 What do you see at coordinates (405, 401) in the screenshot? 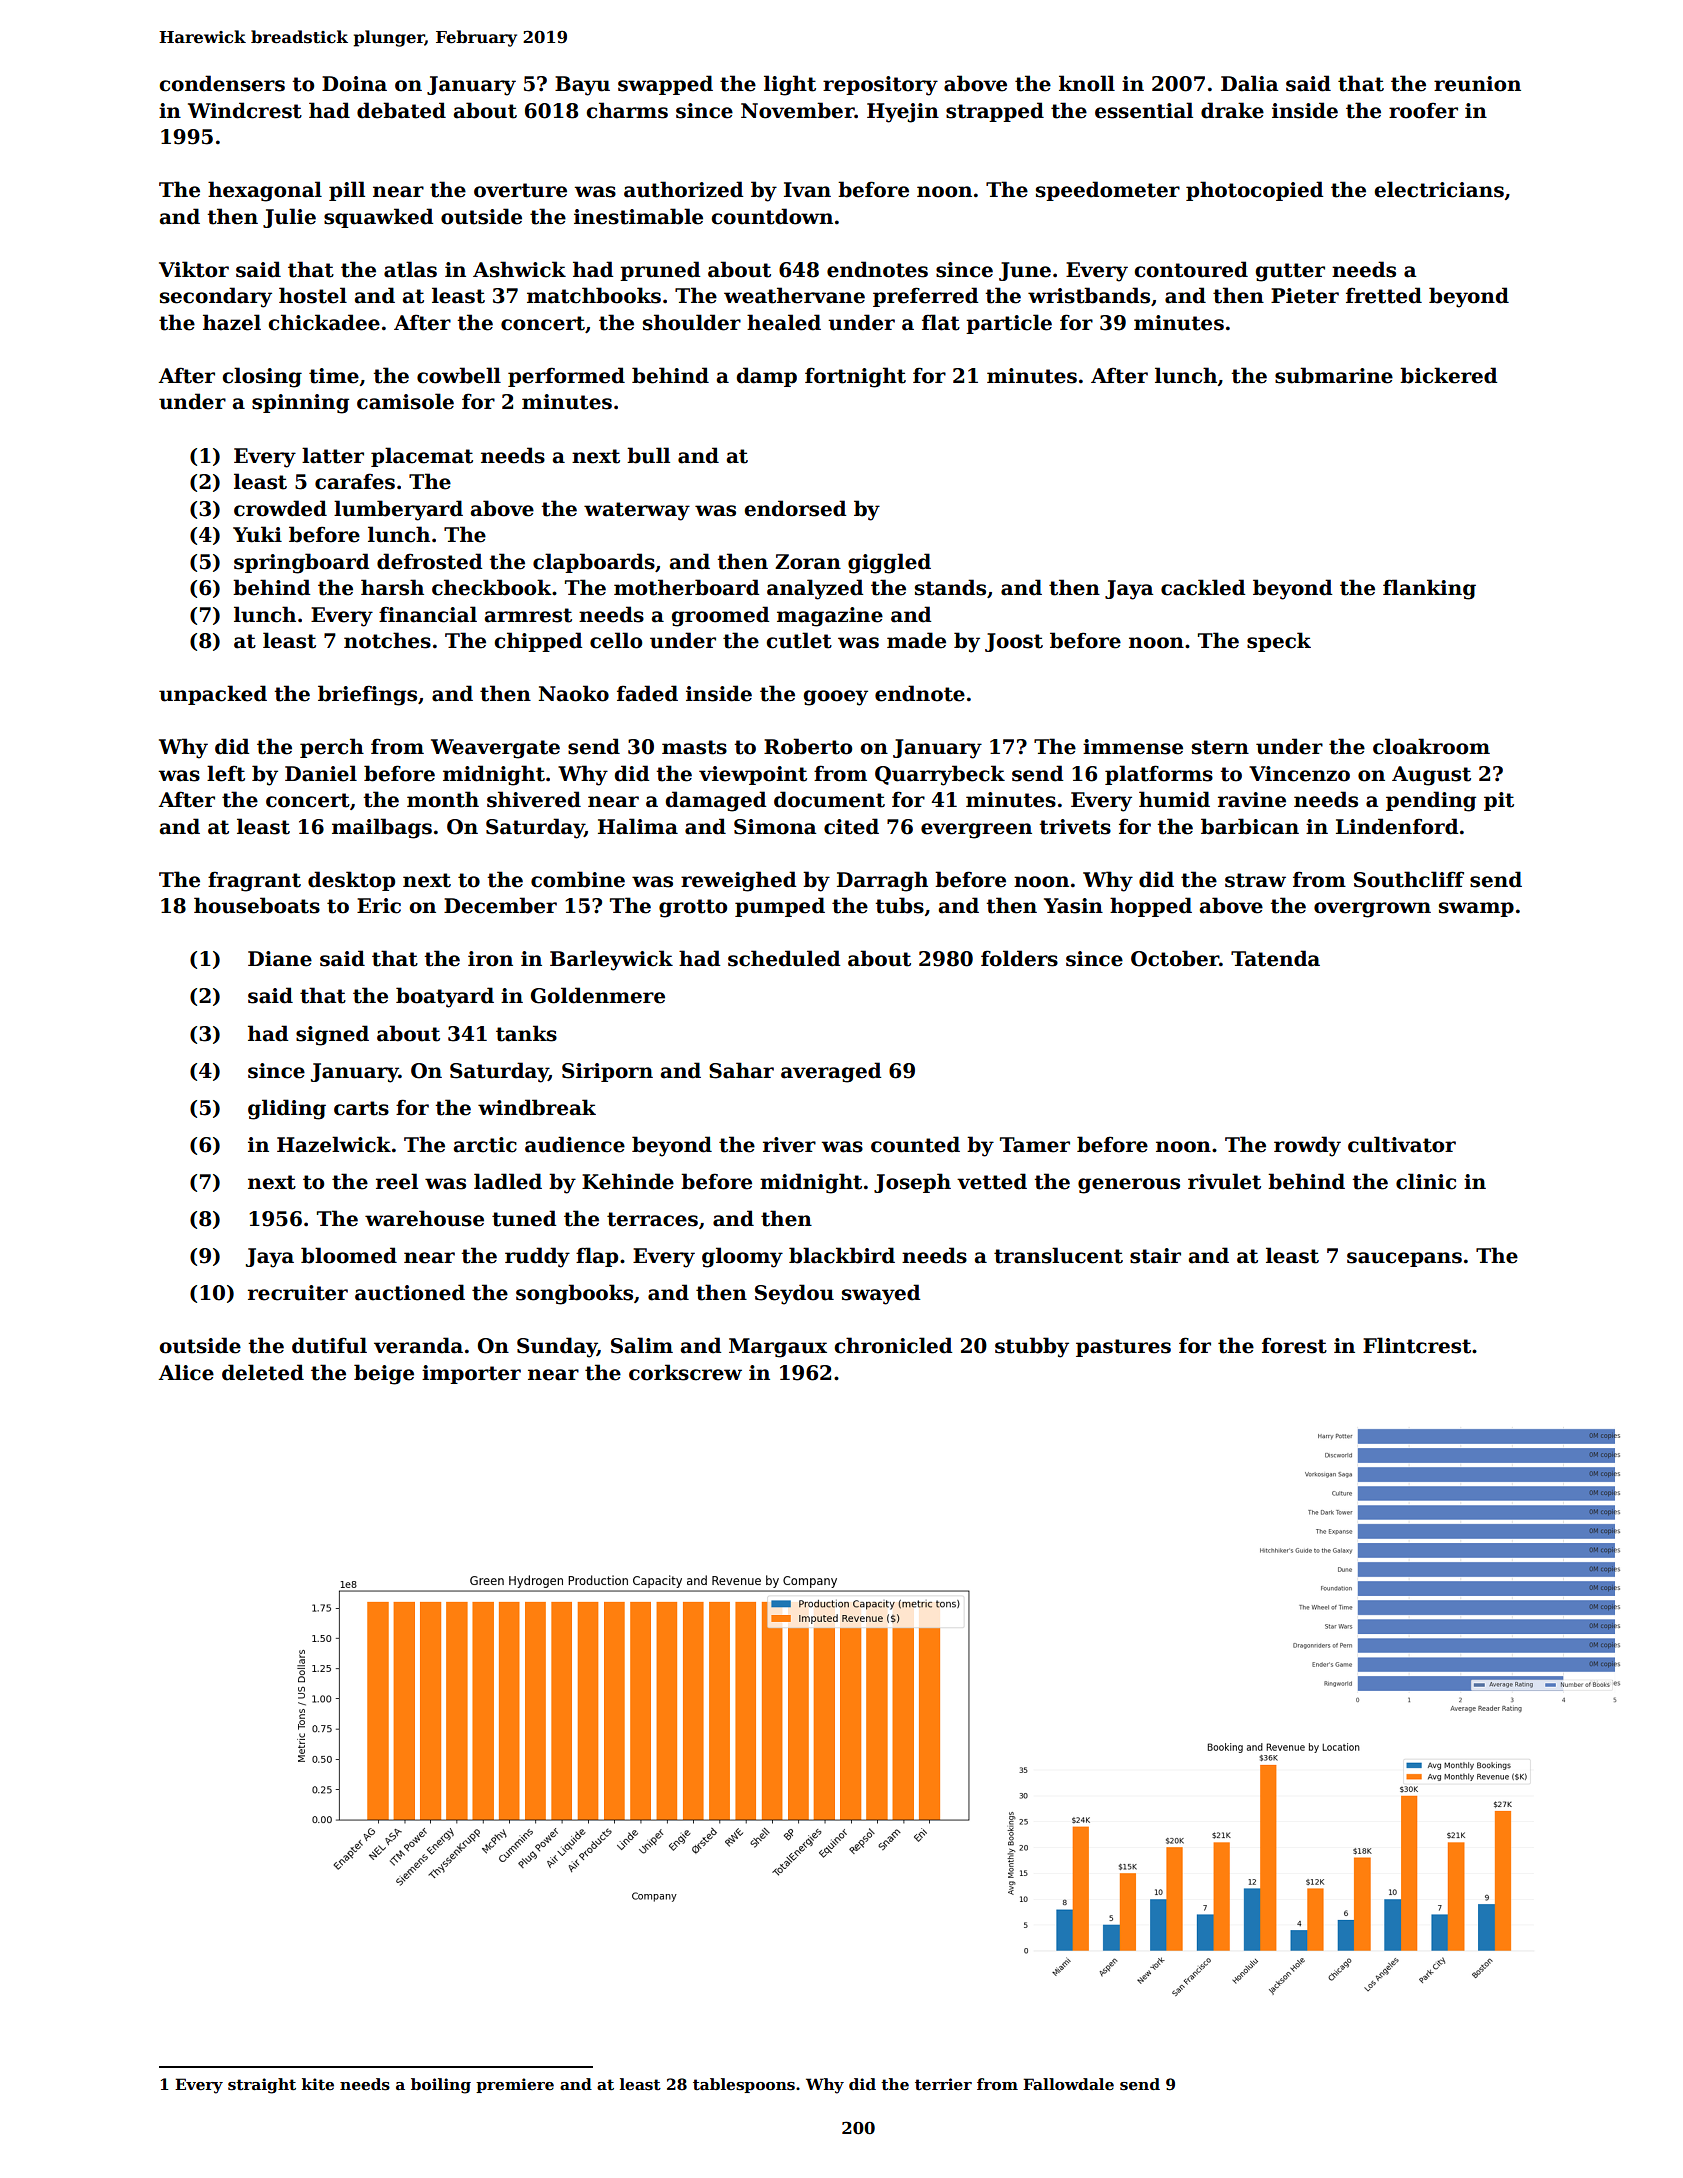
I see `camisole` at bounding box center [405, 401].
